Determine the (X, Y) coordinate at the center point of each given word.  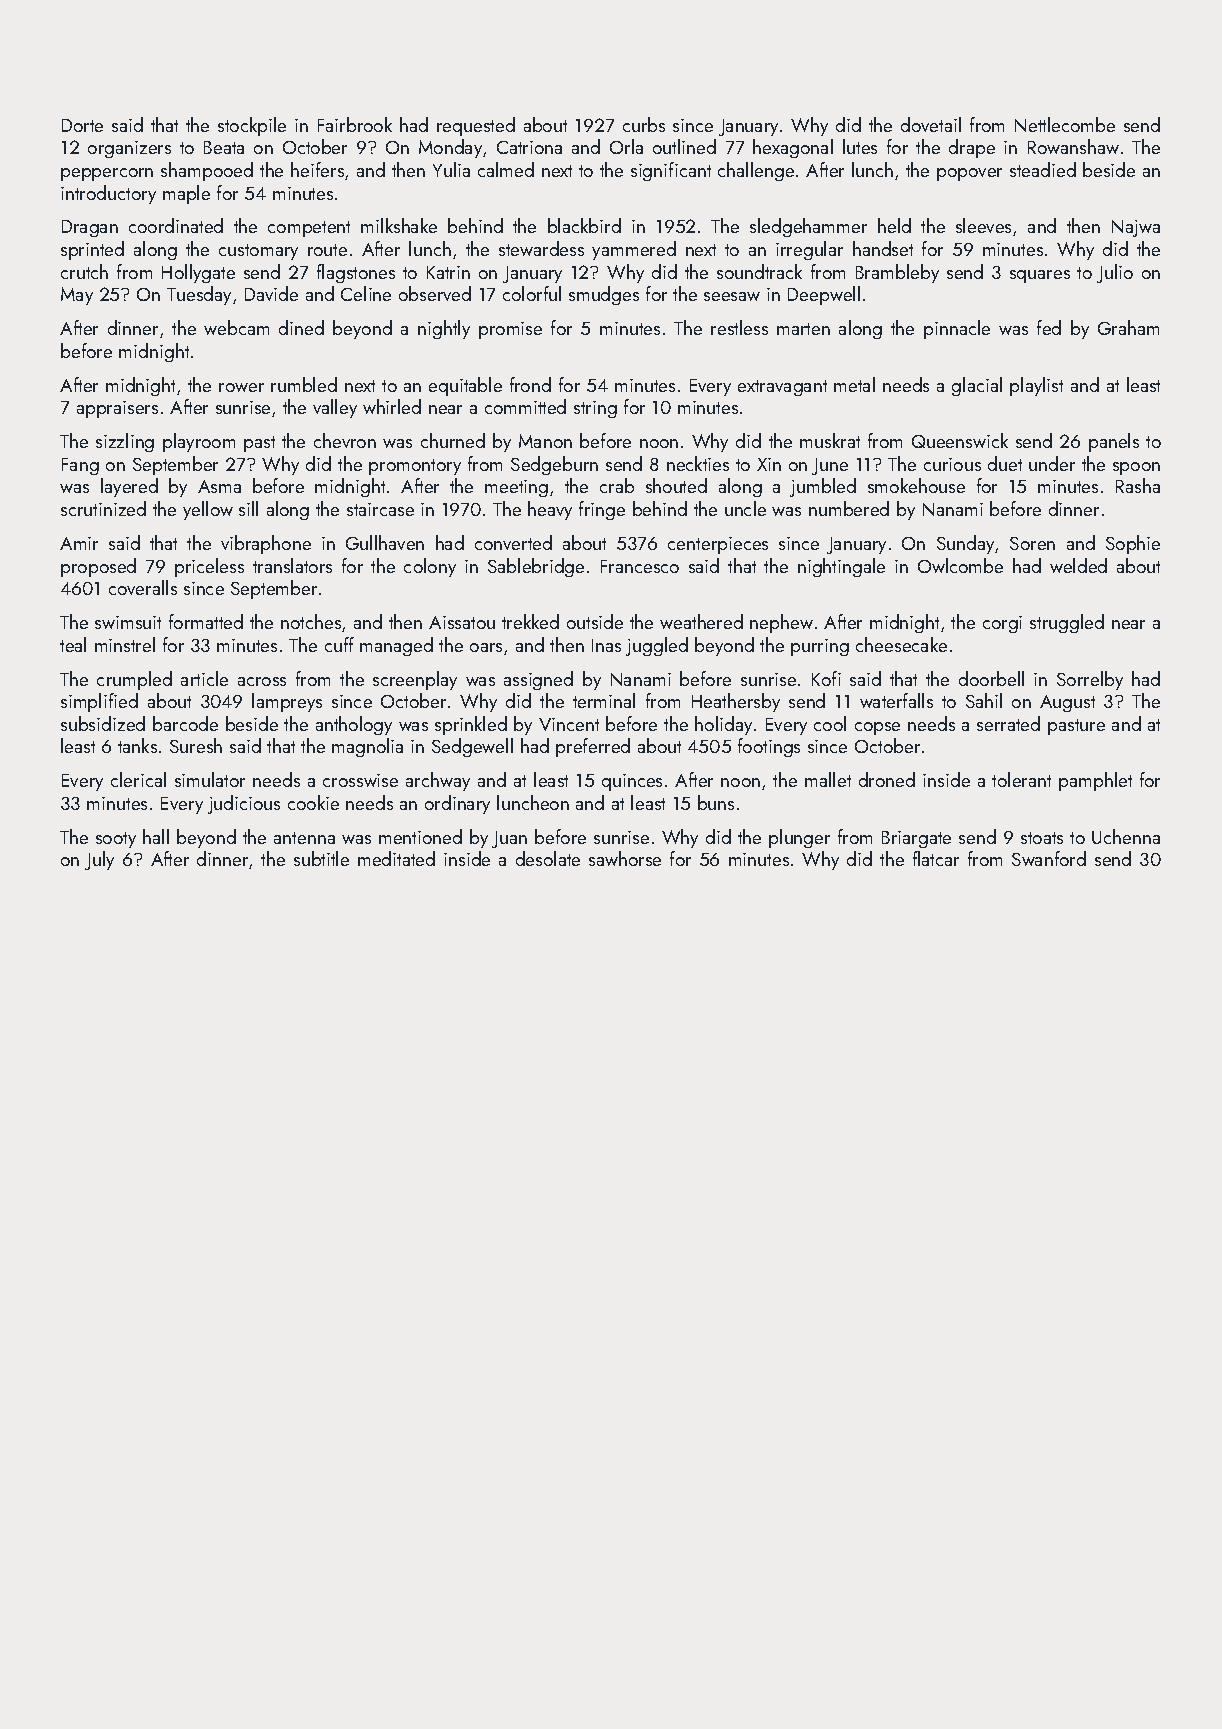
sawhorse (625, 858)
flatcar (936, 858)
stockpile (252, 126)
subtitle (321, 858)
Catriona (529, 147)
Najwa (1136, 228)
